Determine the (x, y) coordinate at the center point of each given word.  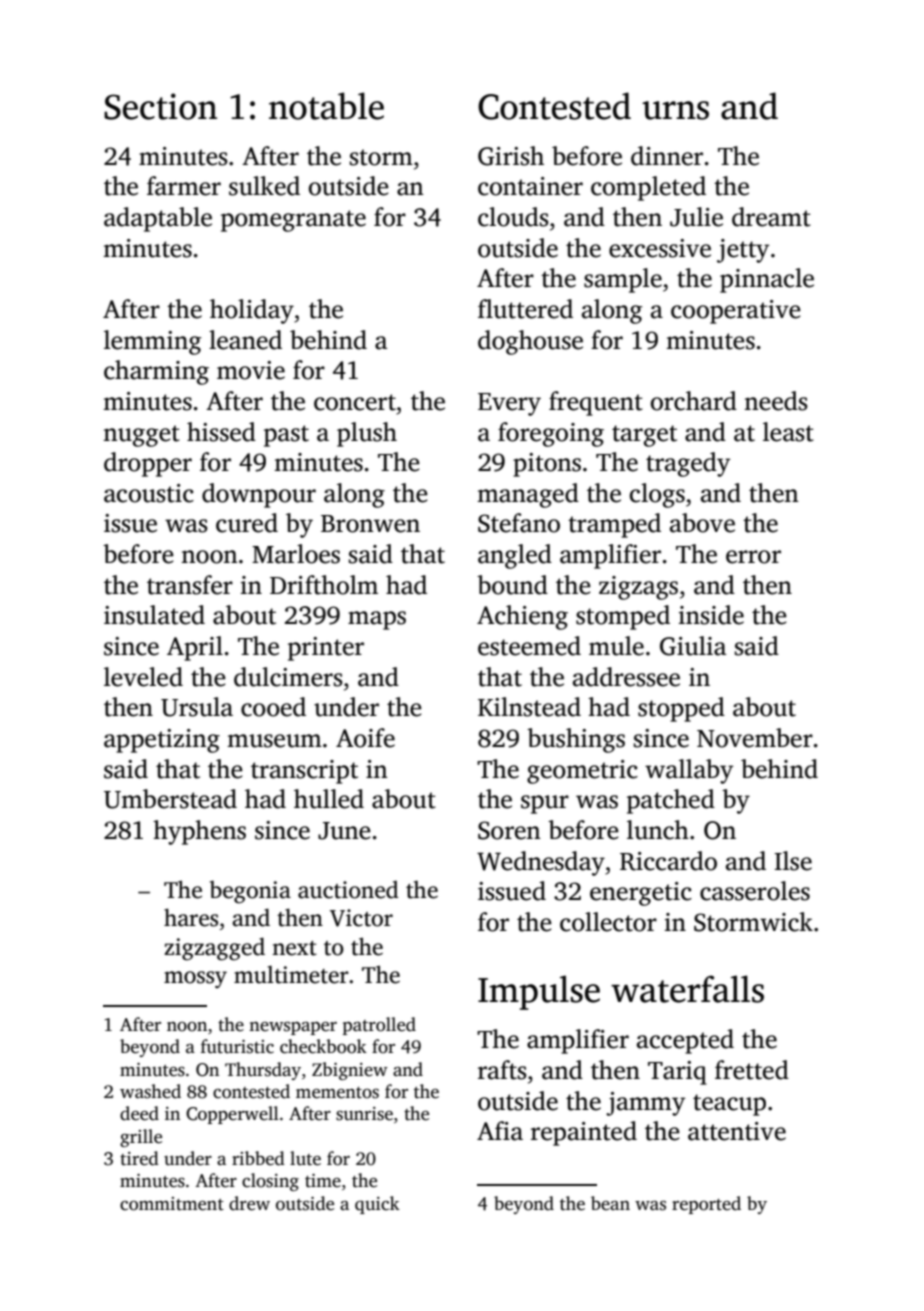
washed (150, 1091)
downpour (259, 495)
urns (675, 110)
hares (191, 917)
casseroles (755, 891)
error (753, 557)
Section (160, 106)
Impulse (539, 992)
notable (326, 106)
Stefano (519, 523)
